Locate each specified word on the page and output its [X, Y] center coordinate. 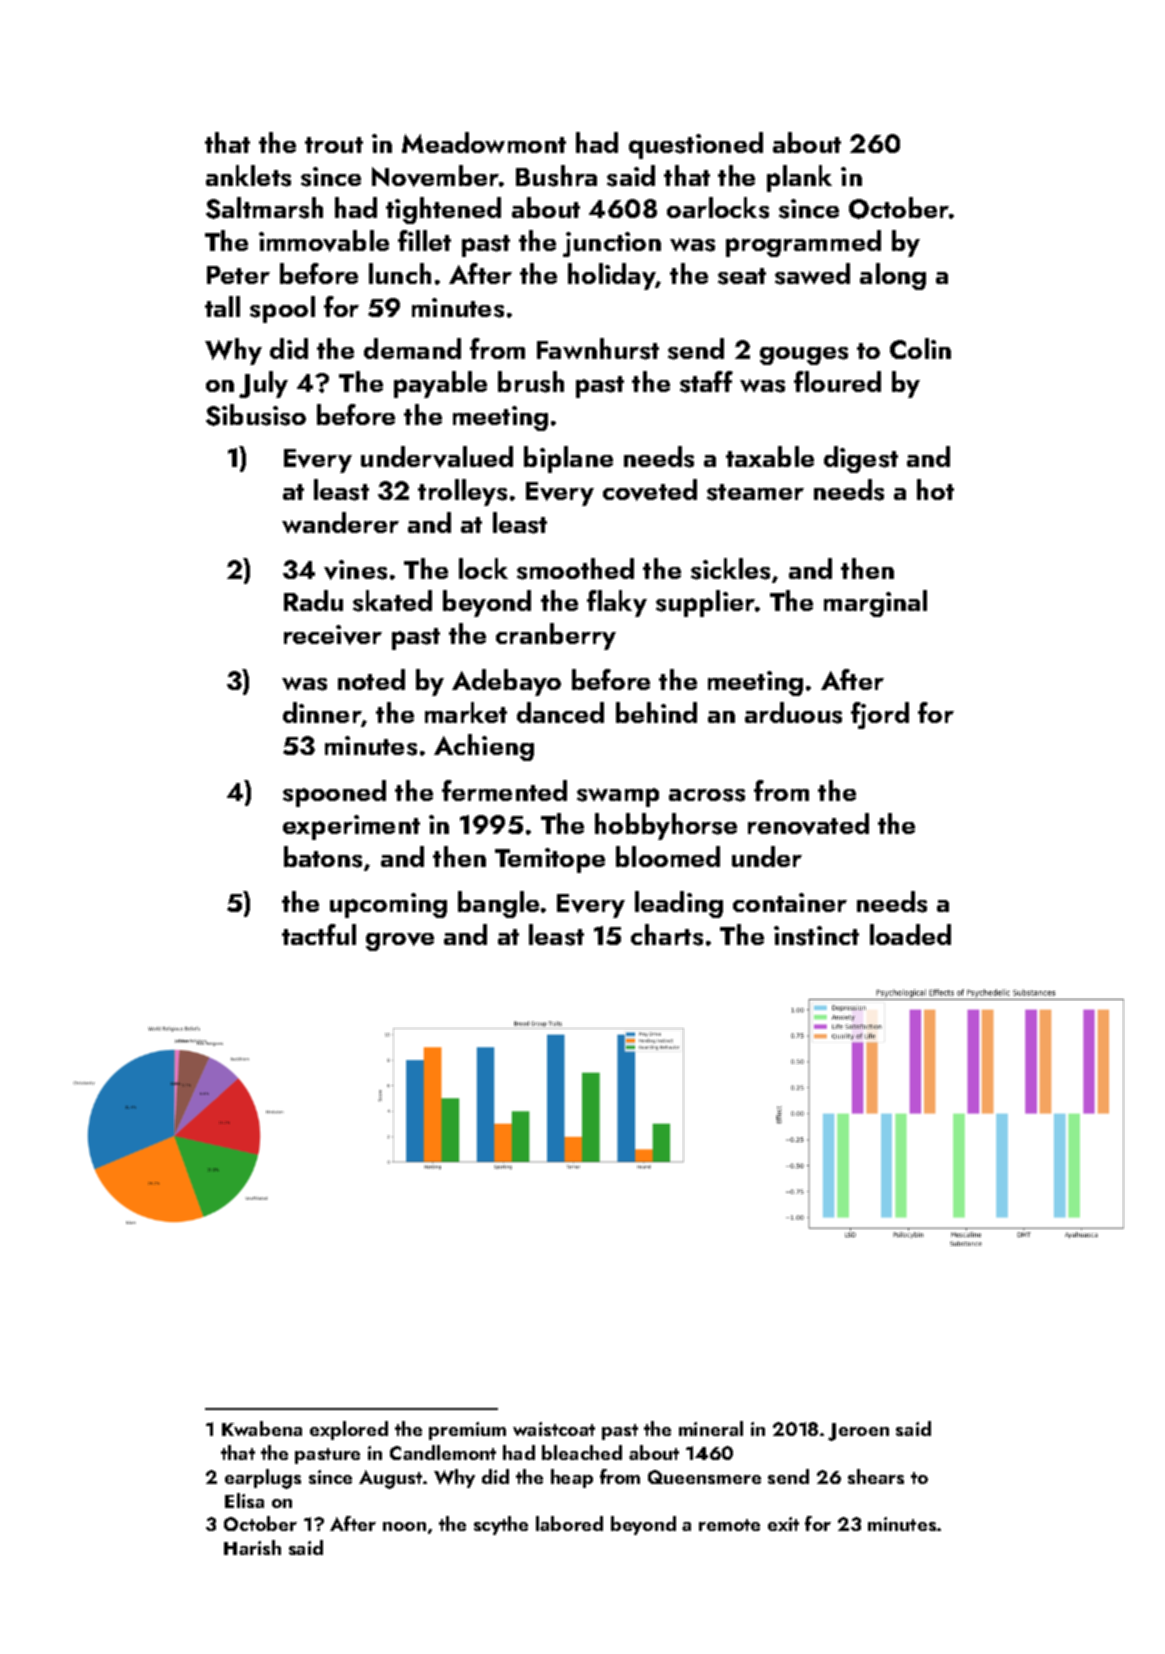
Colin [920, 348]
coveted [650, 490]
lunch [400, 273]
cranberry [556, 636]
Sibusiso [256, 415]
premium [467, 1431]
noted [371, 679]
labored [569, 1523]
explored [349, 1430]
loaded [910, 934]
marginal [875, 603]
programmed [803, 243]
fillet [424, 240]
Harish [252, 1547]
